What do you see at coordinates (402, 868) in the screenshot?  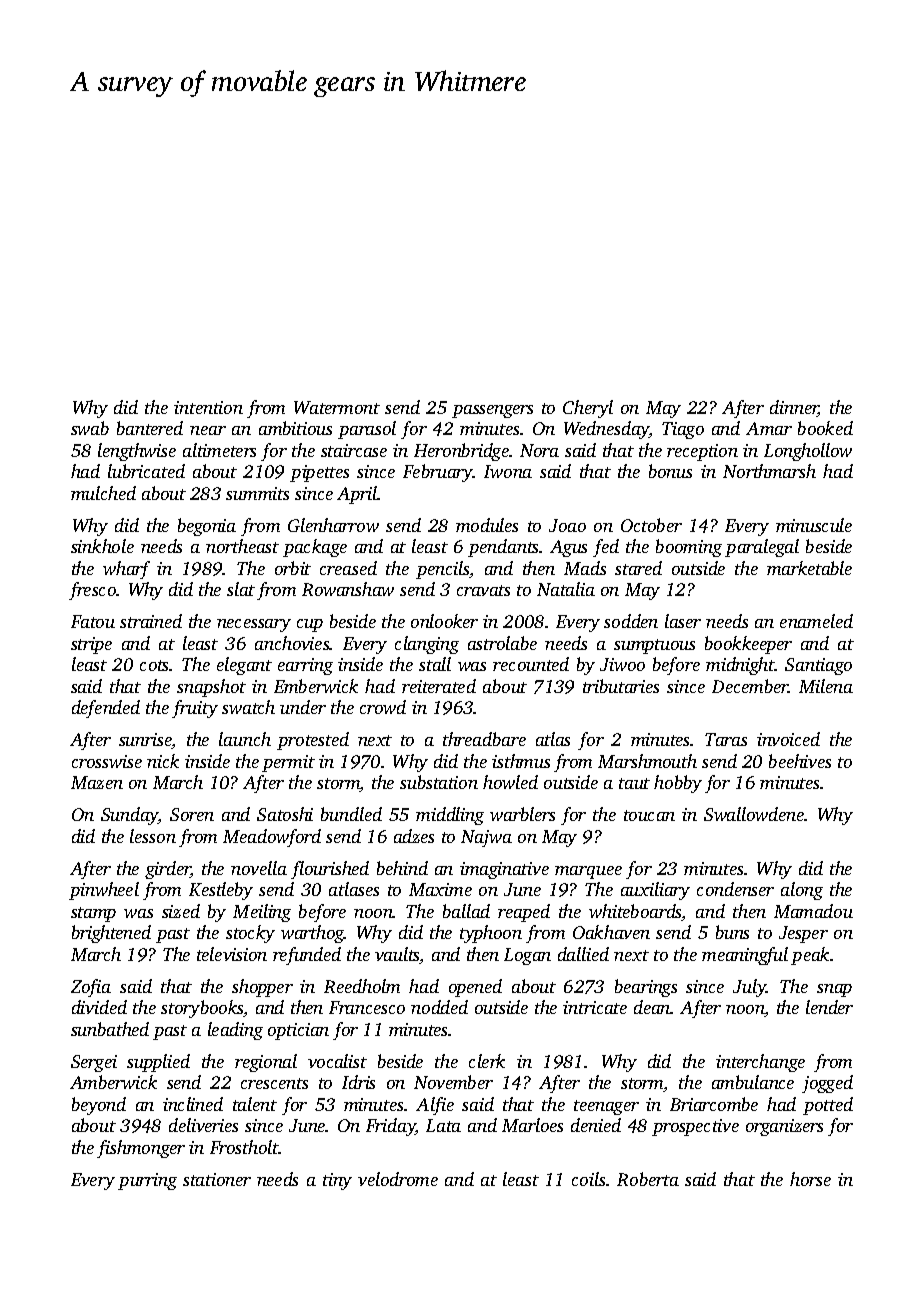 I see `behind` at bounding box center [402, 868].
